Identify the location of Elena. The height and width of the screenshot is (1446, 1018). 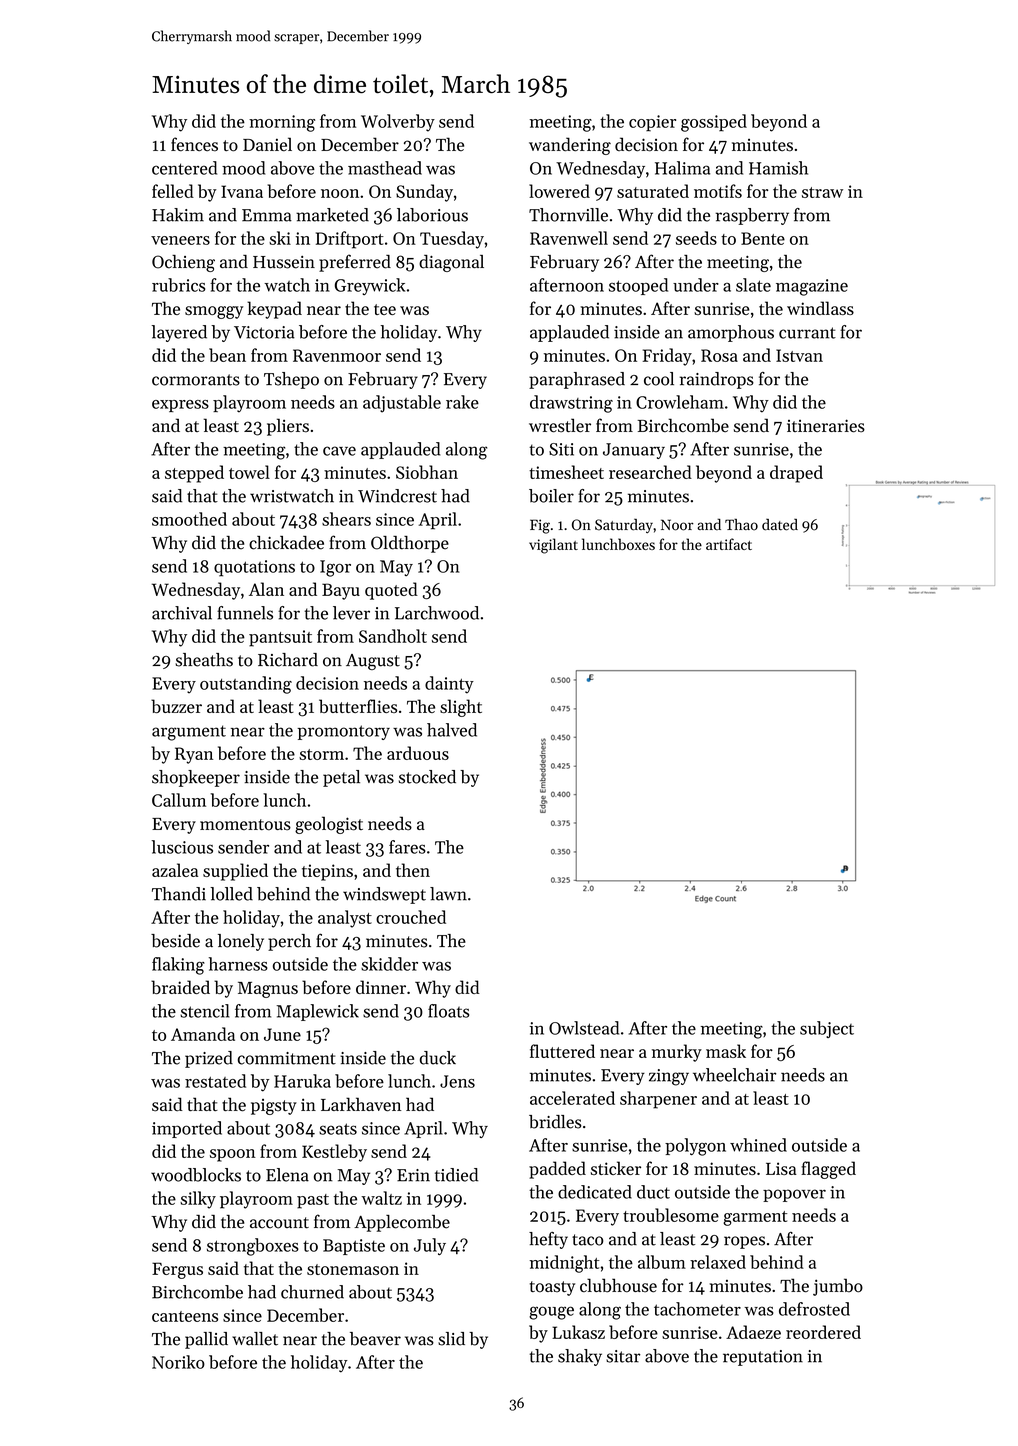
(287, 1175).
